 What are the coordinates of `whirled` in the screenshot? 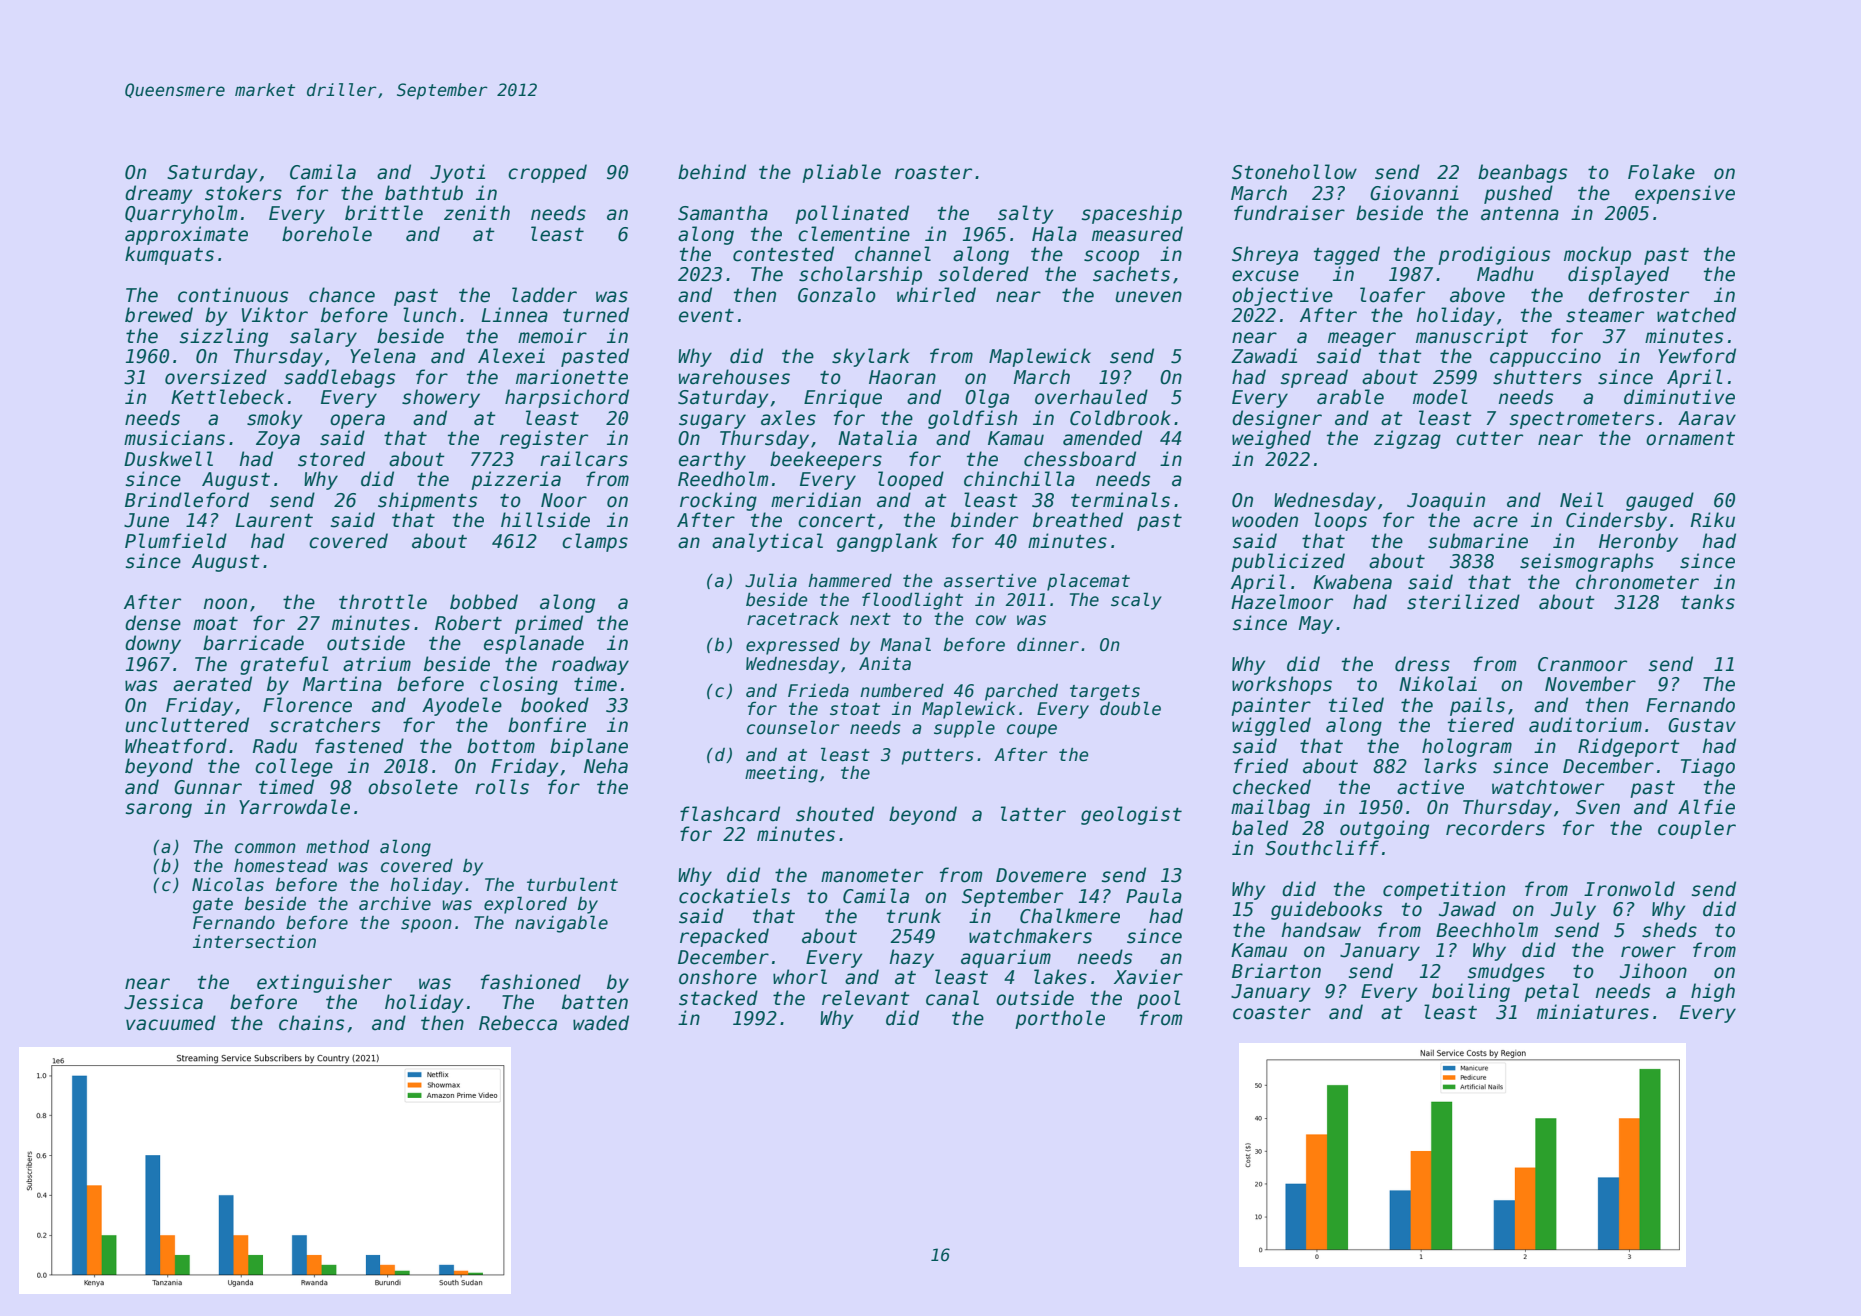 It's located at (936, 295).
